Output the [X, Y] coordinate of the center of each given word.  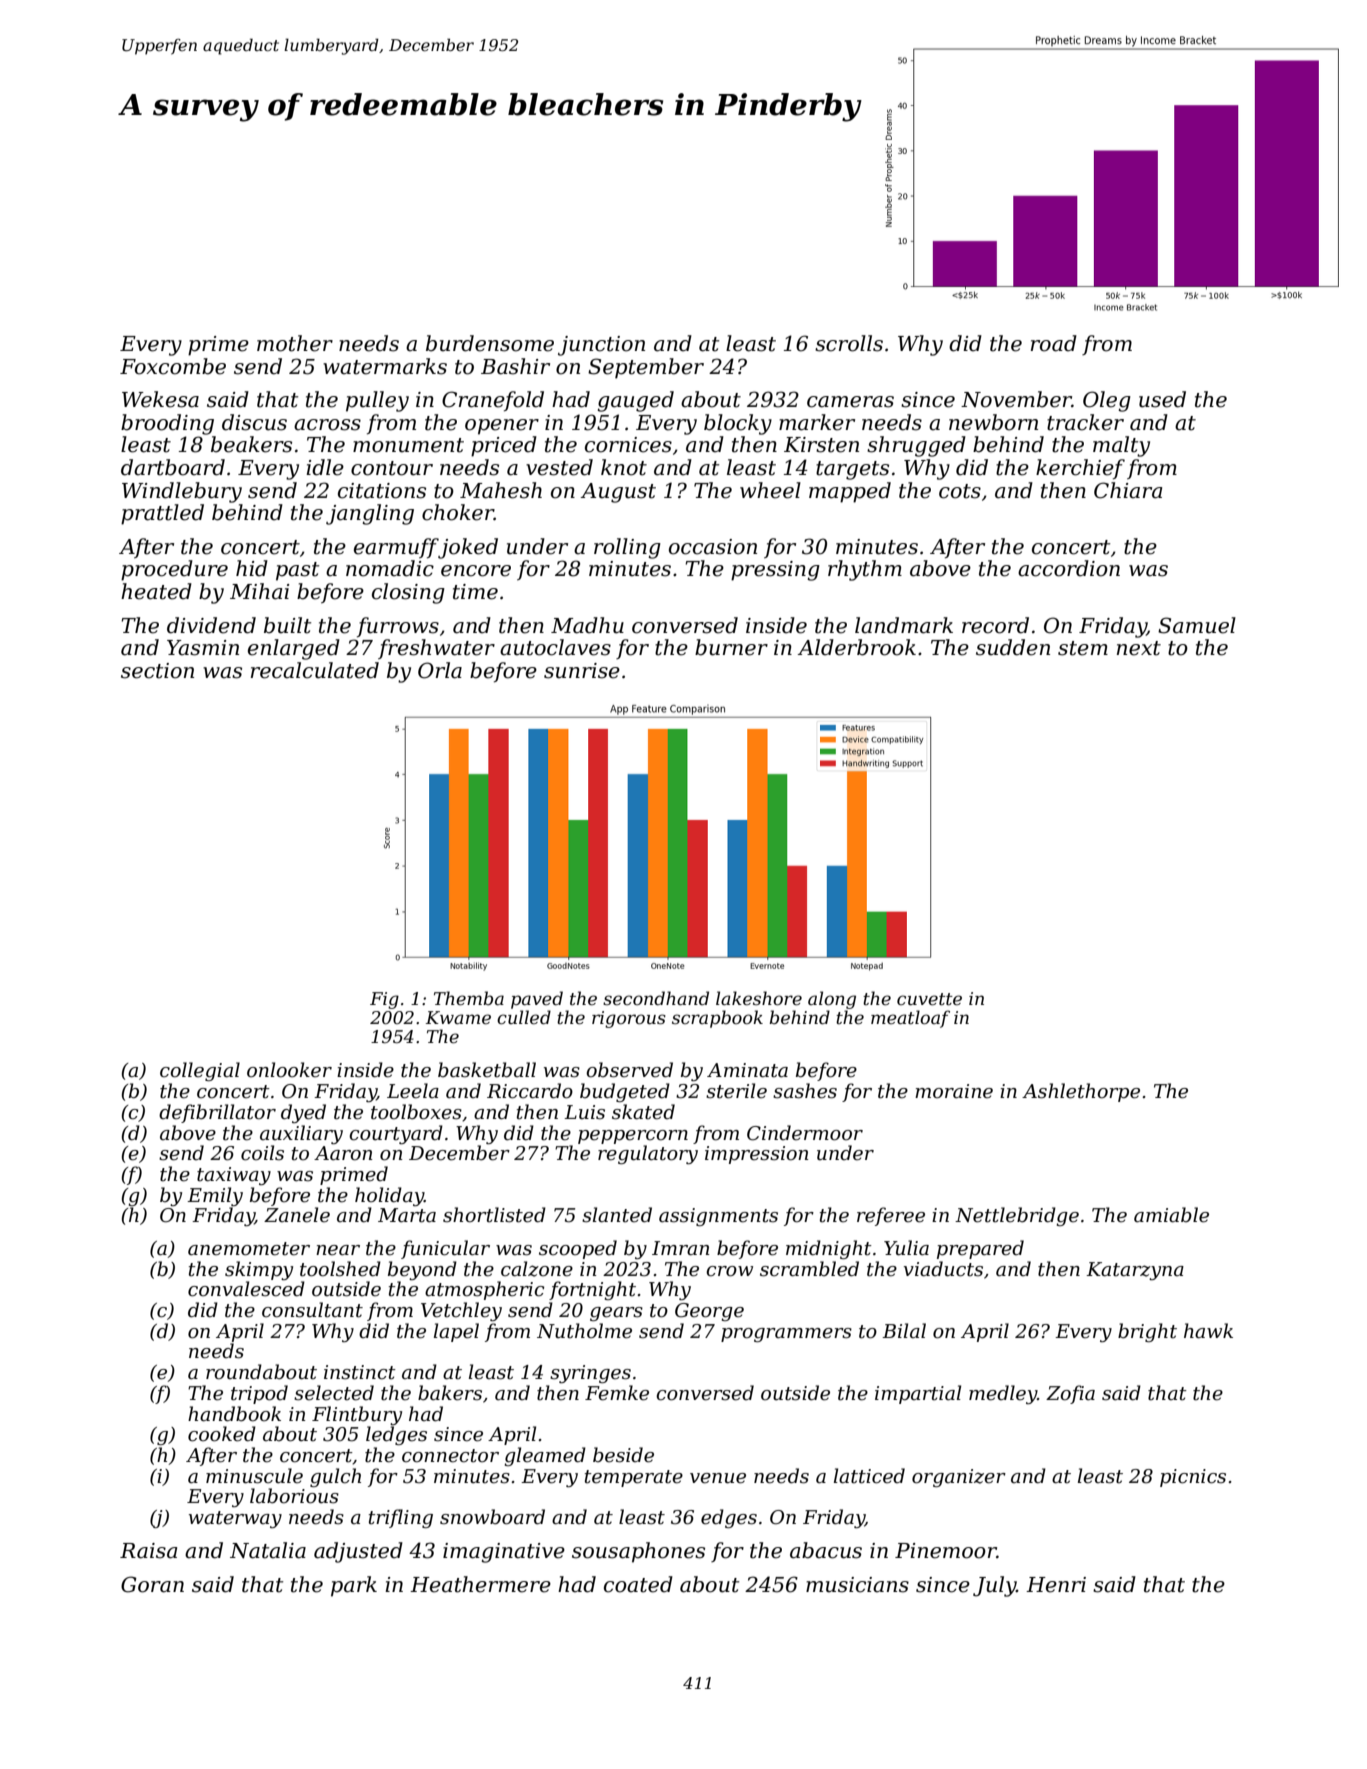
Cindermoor [805, 1133]
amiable [1171, 1215]
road [1054, 343]
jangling [370, 514]
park [354, 1586]
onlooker [289, 1070]
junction [601, 346]
